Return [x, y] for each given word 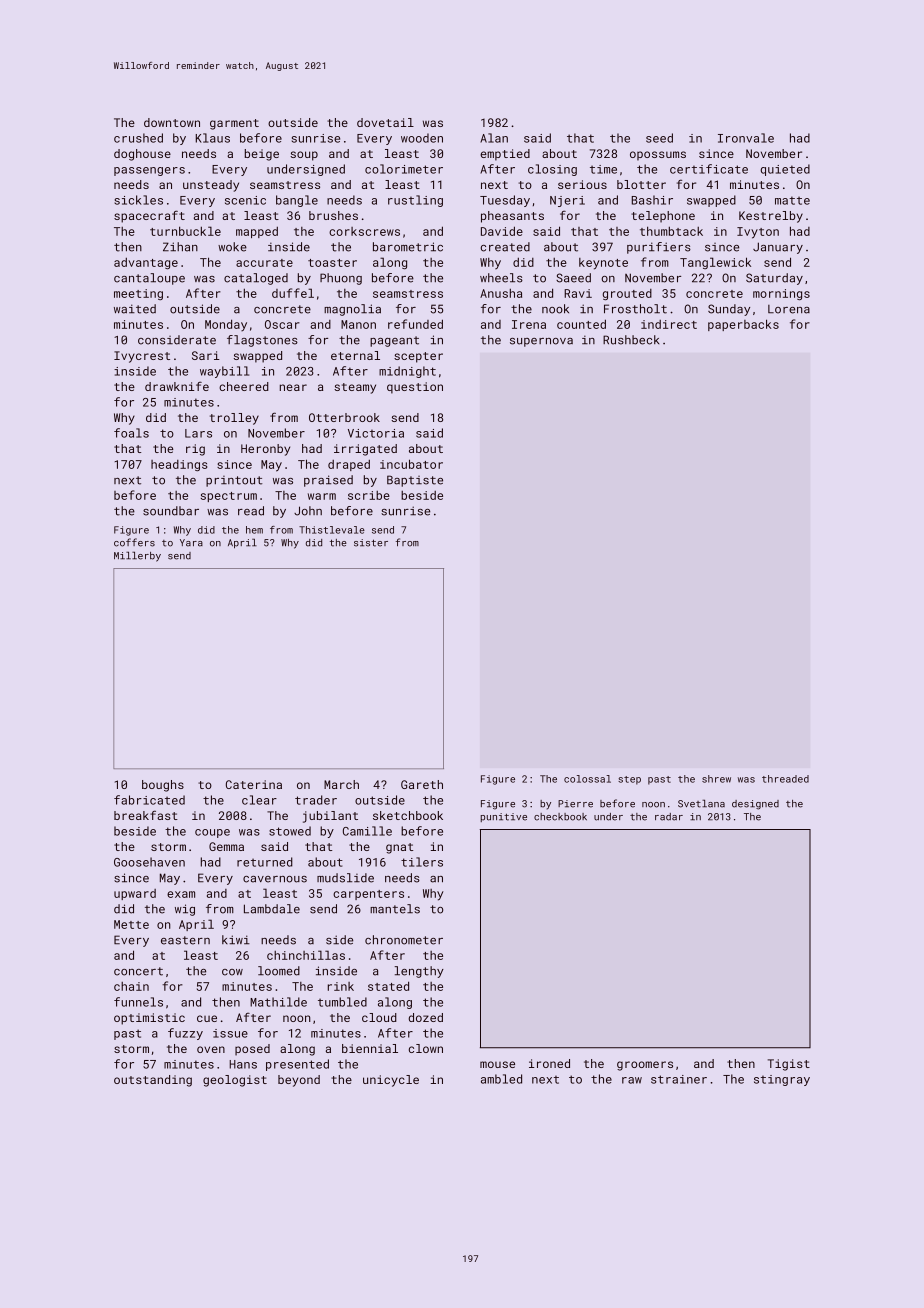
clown [426, 1048]
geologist [235, 1081]
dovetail [385, 122]
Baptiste [415, 481]
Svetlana [701, 804]
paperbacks [743, 325]
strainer [679, 1079]
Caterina [254, 784]
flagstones [262, 341]
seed [659, 138]
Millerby [137, 557]
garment [234, 124]
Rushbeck [631, 340]
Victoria [376, 433]
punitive [504, 817]
